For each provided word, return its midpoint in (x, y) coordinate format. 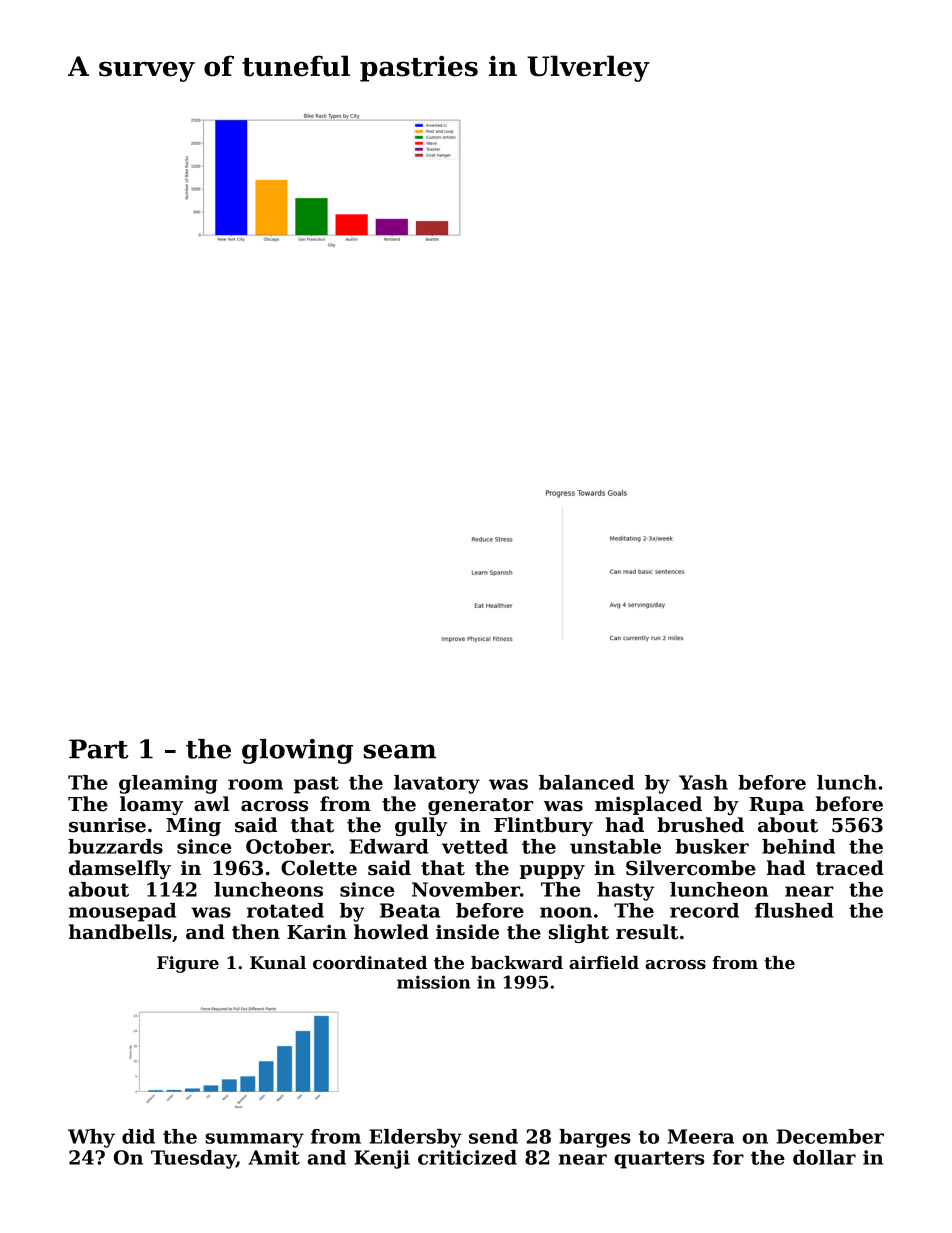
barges (595, 1138)
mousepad (122, 912)
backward (517, 963)
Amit (274, 1157)
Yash (703, 782)
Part (99, 749)
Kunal (278, 963)
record (704, 910)
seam (399, 751)
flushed (794, 910)
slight (579, 933)
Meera (701, 1136)
